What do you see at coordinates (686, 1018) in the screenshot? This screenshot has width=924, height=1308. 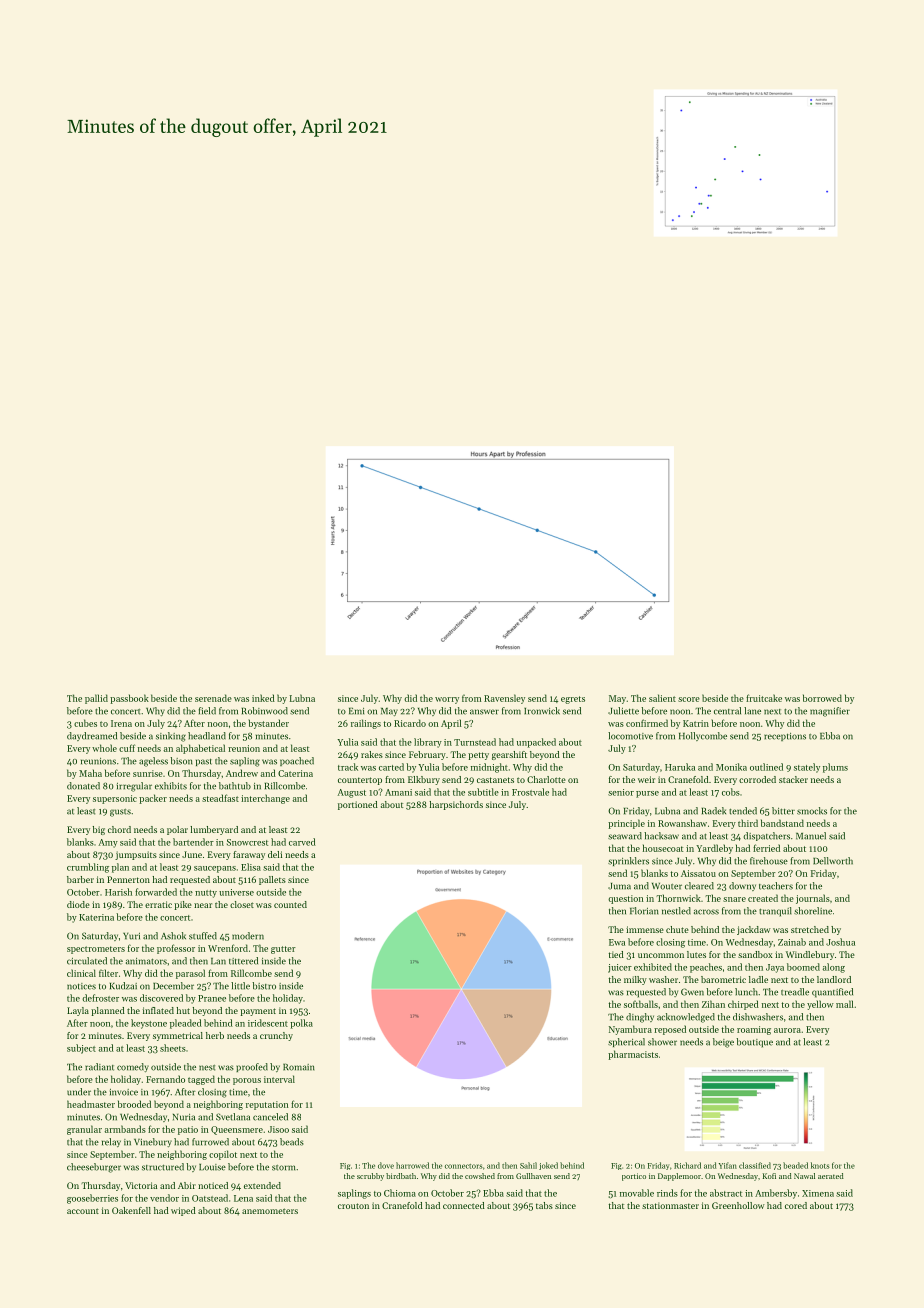 I see `acknowledged` at bounding box center [686, 1018].
